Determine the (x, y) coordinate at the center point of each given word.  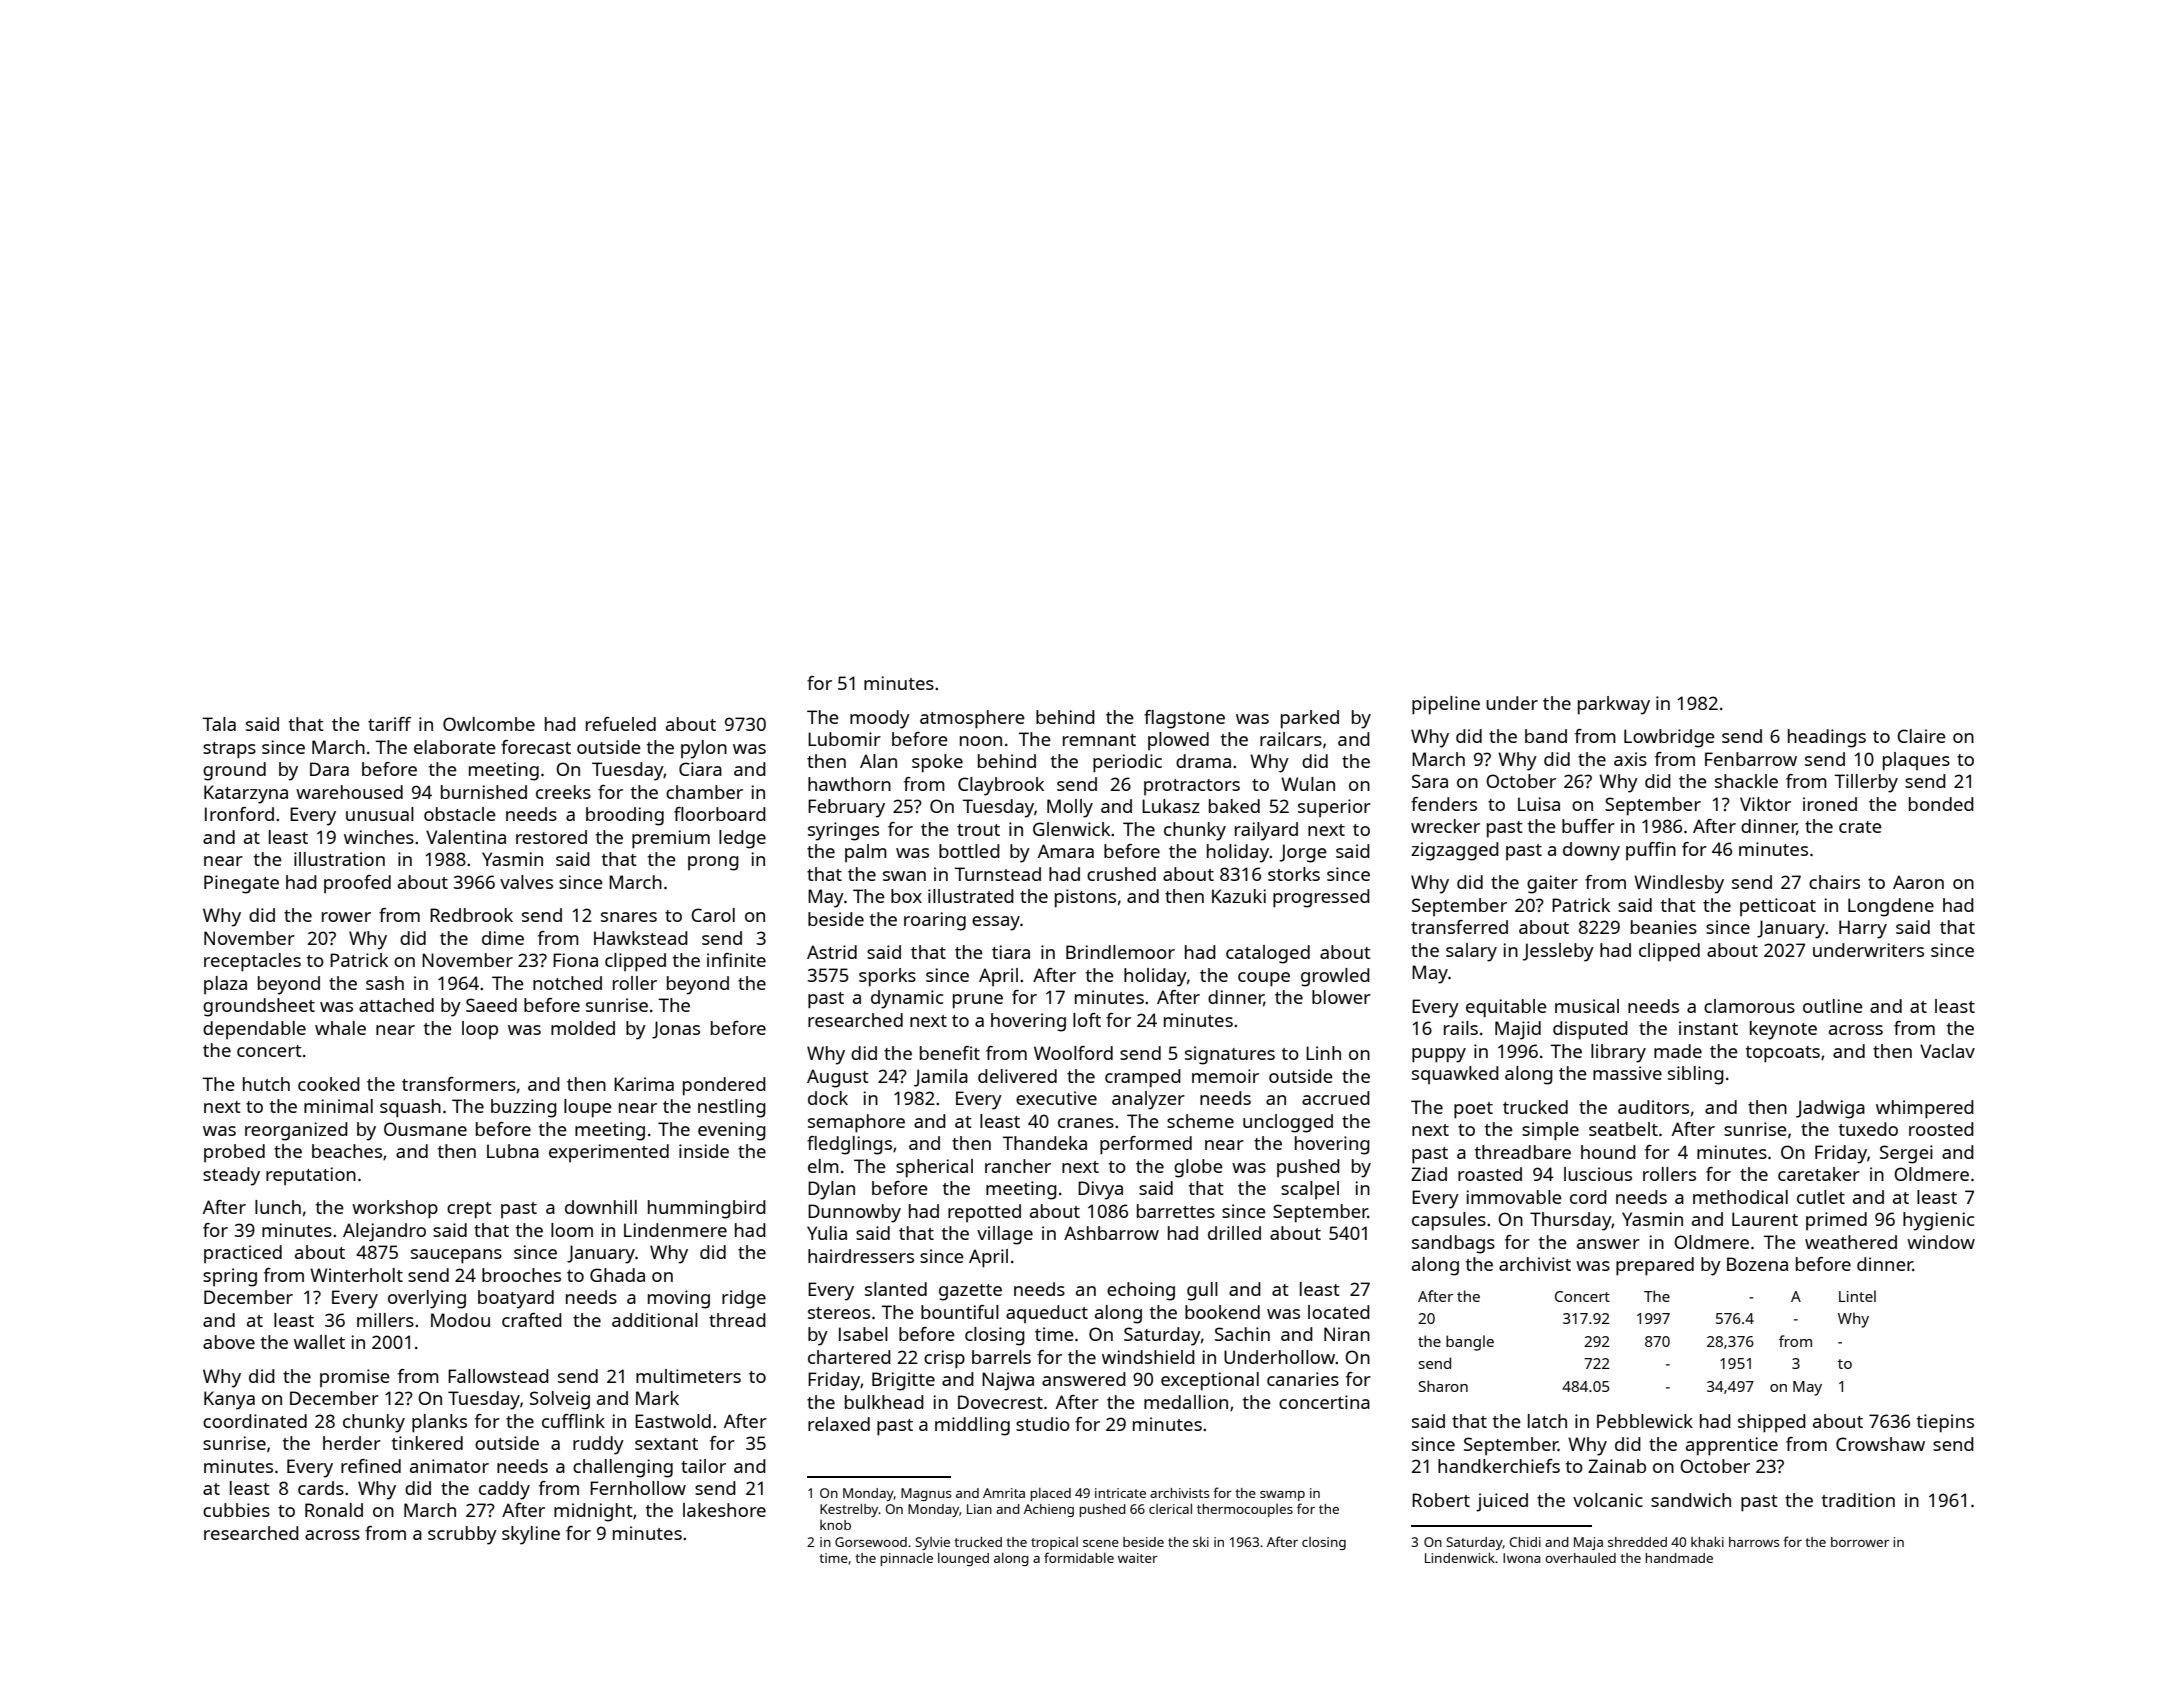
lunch (278, 1207)
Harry (1863, 929)
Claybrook (1001, 786)
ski (1201, 1542)
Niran (1347, 1334)
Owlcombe (489, 724)
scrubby (462, 1535)
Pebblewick (1645, 1421)
